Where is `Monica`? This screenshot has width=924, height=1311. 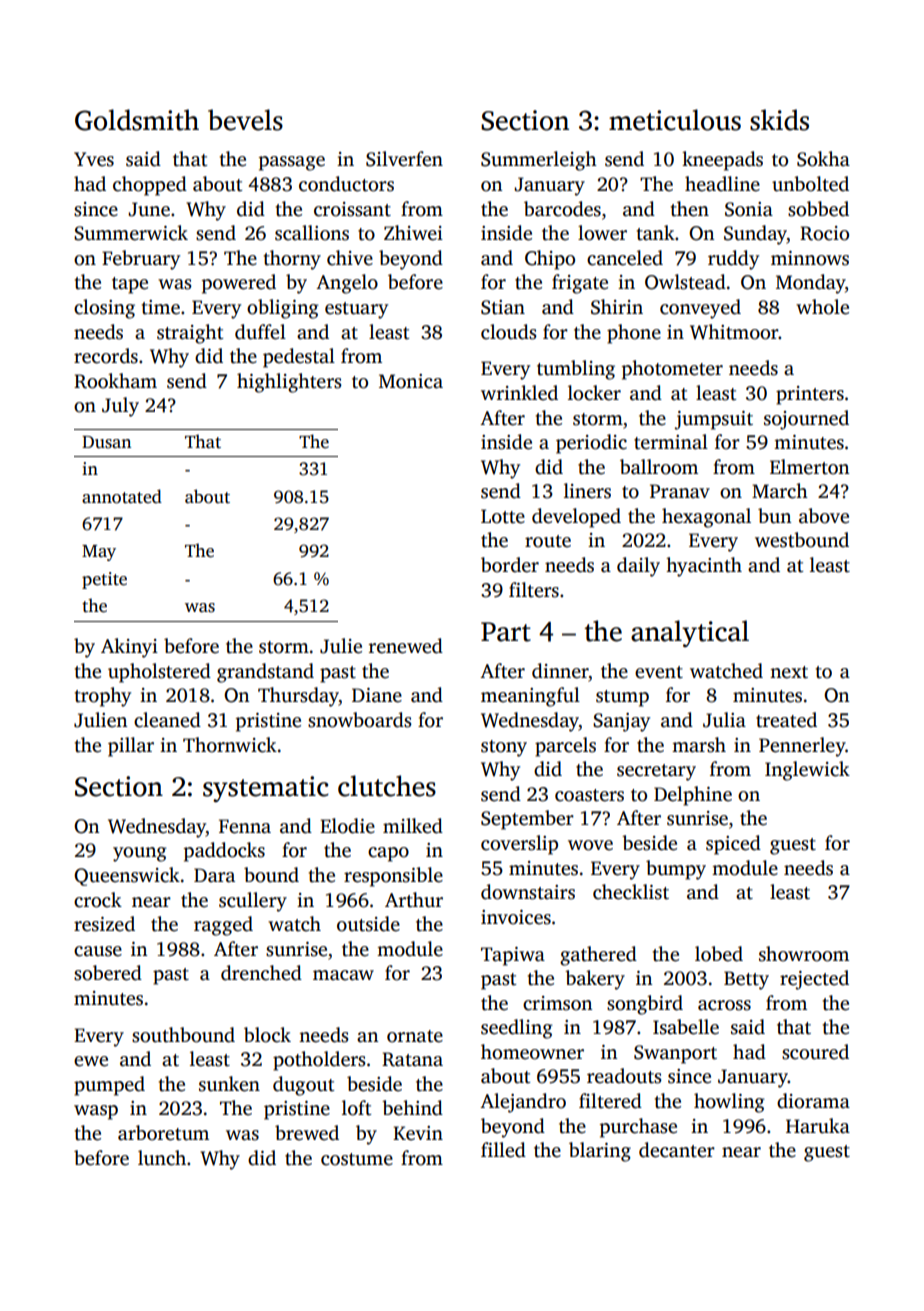
Monica is located at coordinates (411, 381).
